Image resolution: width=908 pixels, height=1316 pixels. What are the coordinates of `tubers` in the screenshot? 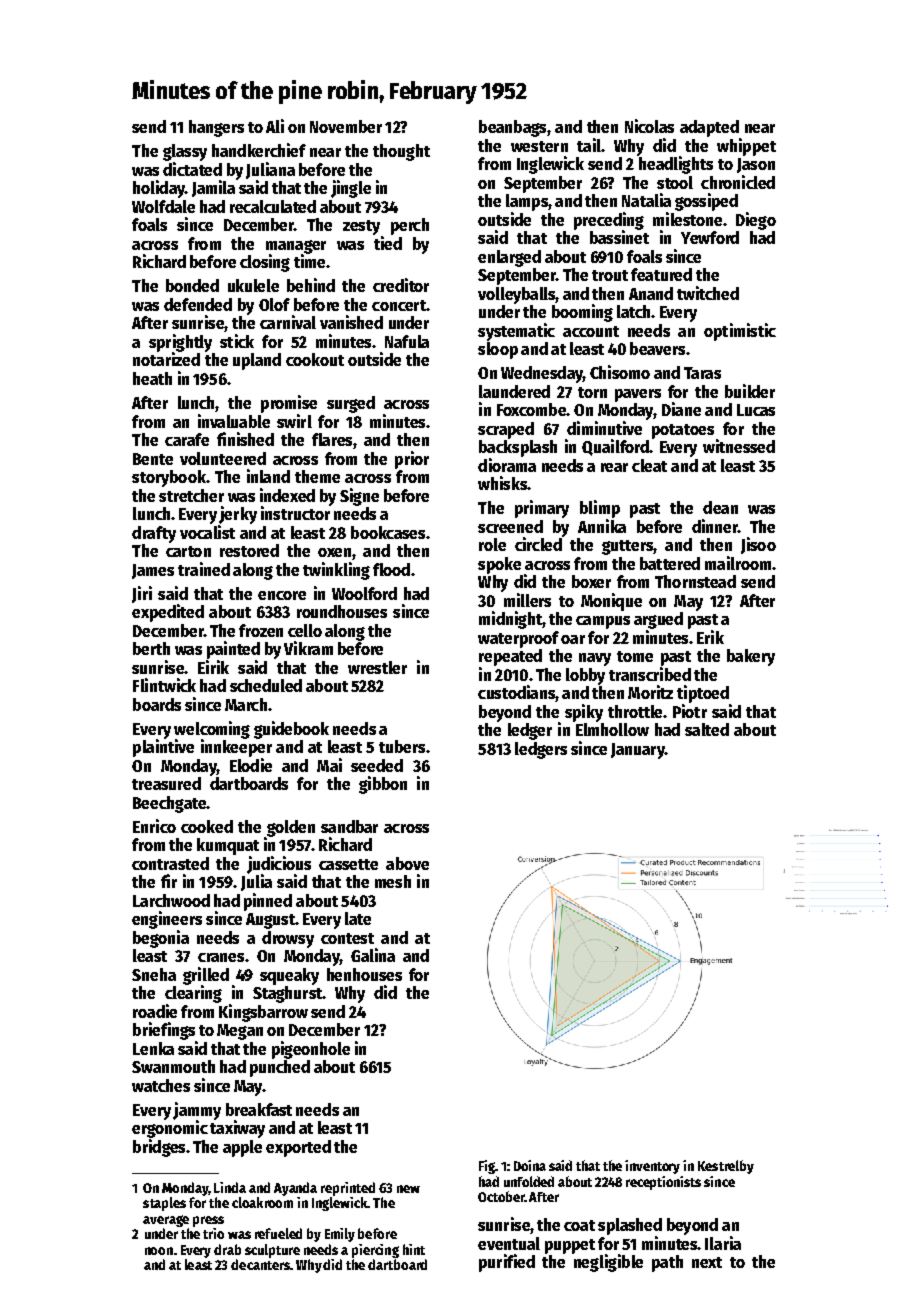 It's located at (402, 746).
